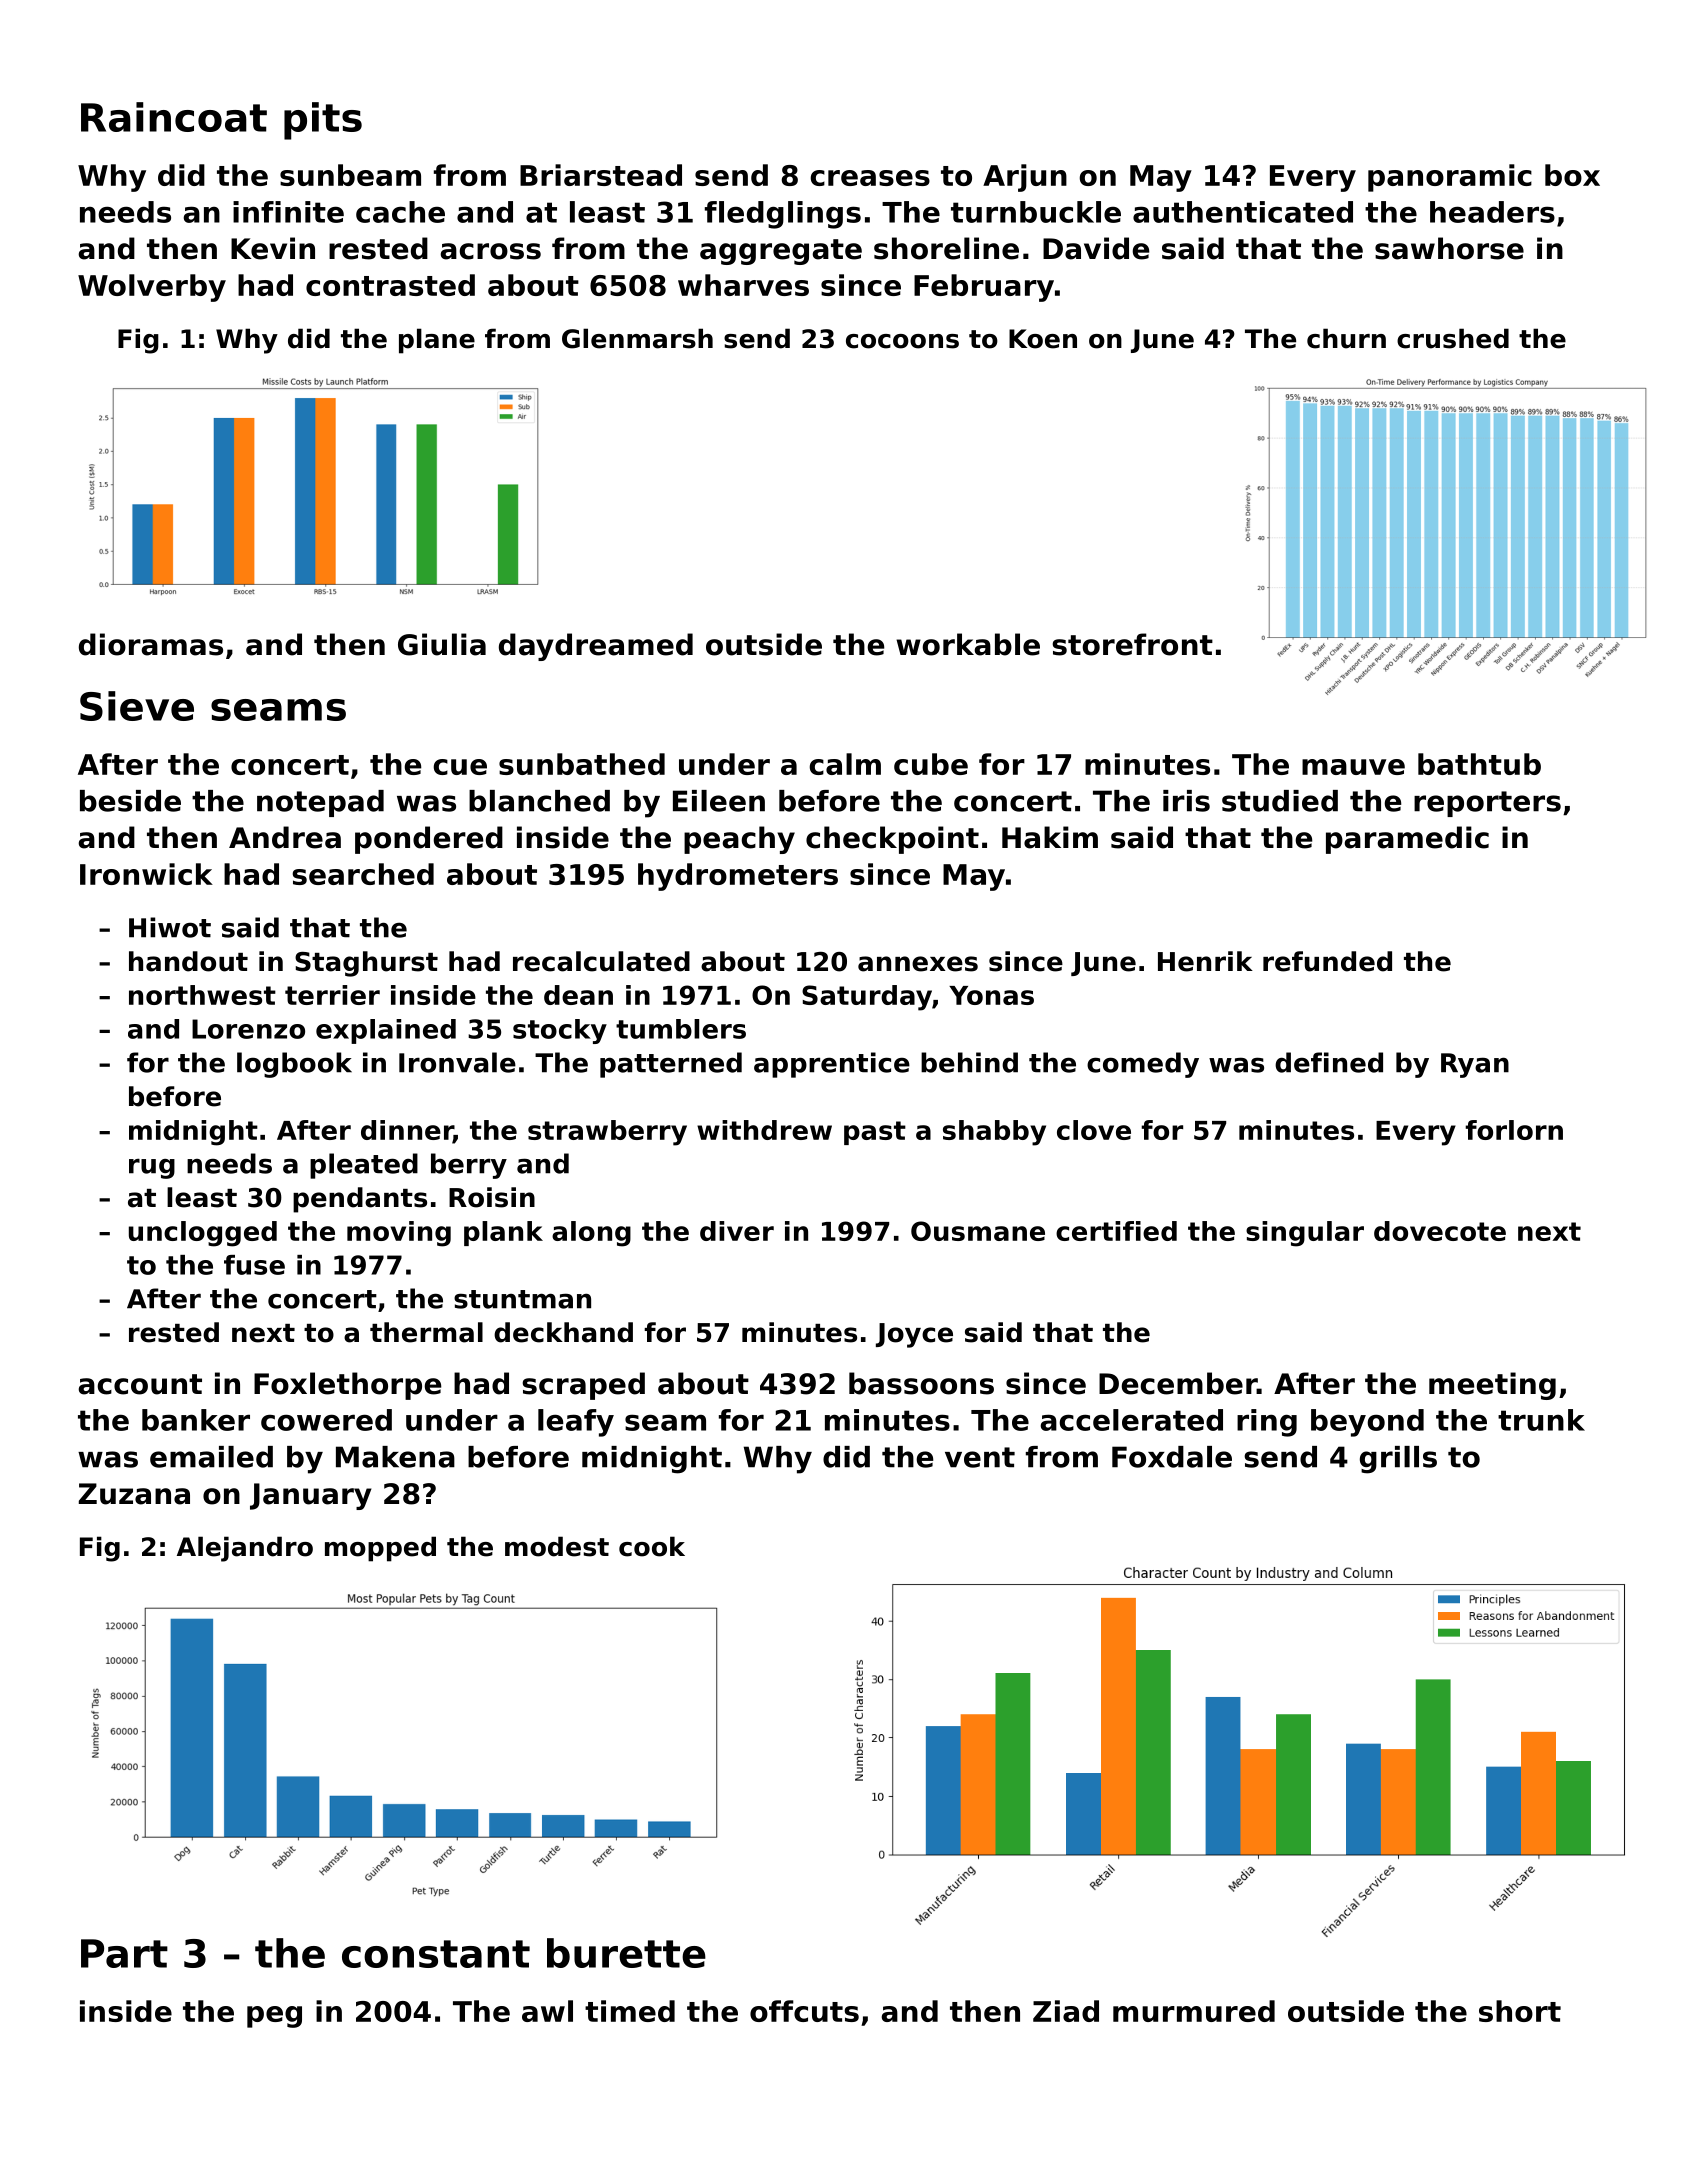 This page has height=2178, width=1683. What do you see at coordinates (274, 2017) in the page?
I see `peg` at bounding box center [274, 2017].
